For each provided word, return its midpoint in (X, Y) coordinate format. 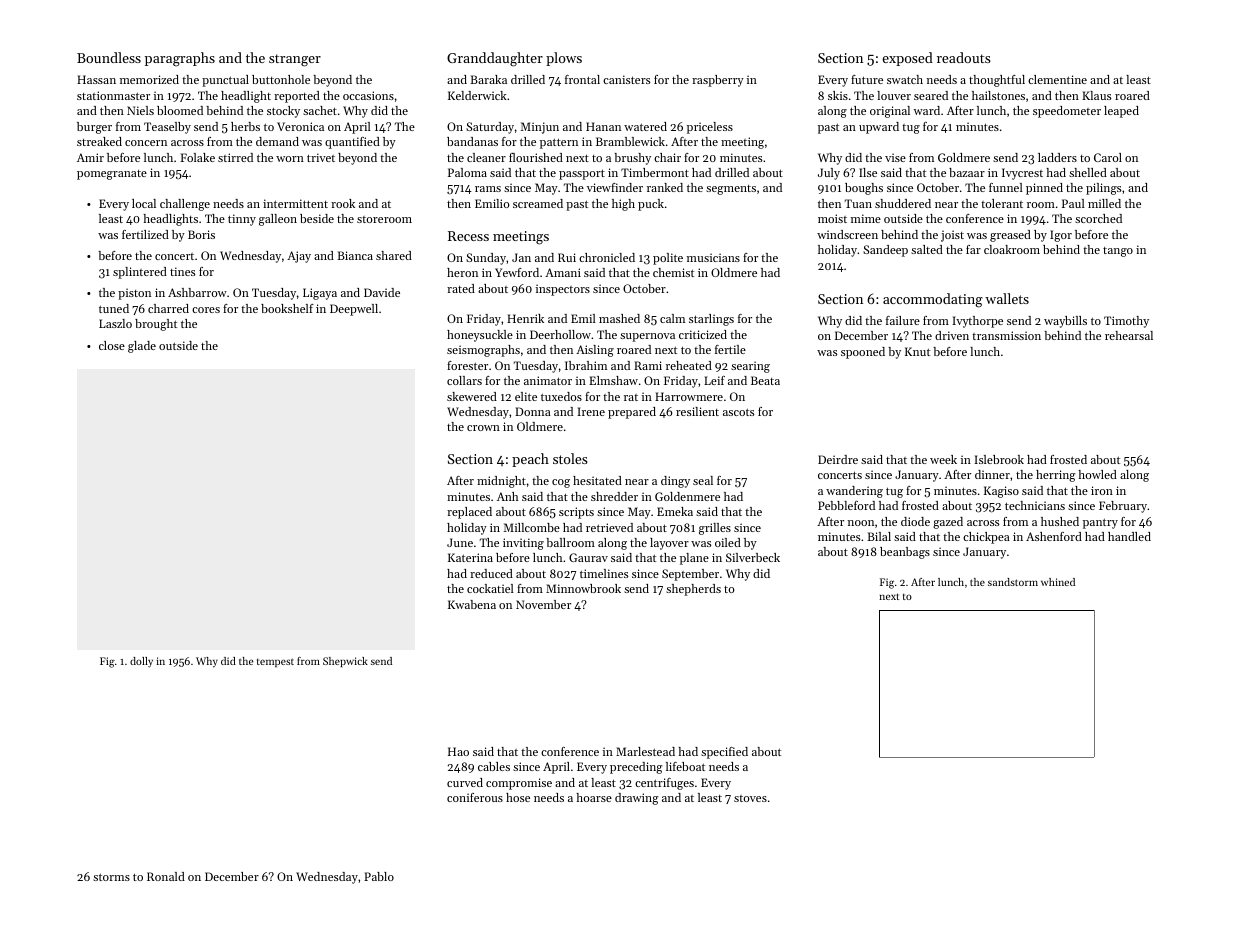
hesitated (597, 480)
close (112, 345)
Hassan (96, 79)
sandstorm (1013, 582)
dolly (141, 662)
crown (483, 428)
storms (111, 877)
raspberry (718, 81)
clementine (1057, 79)
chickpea (986, 538)
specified (724, 753)
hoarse (594, 797)
